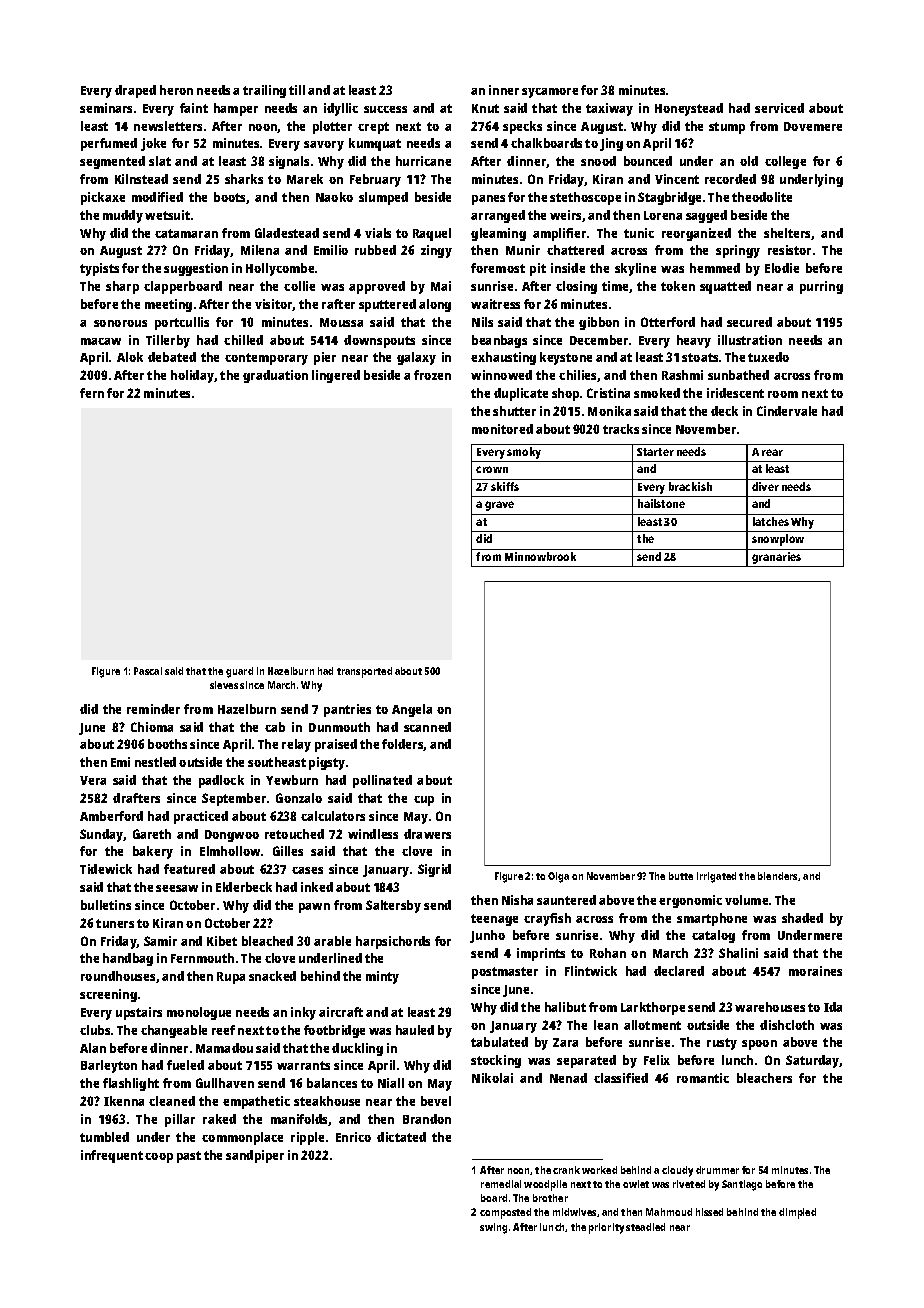 This screenshot has width=924, height=1308. Describe the element at coordinates (219, 1119) in the screenshot. I see `raked` at that location.
